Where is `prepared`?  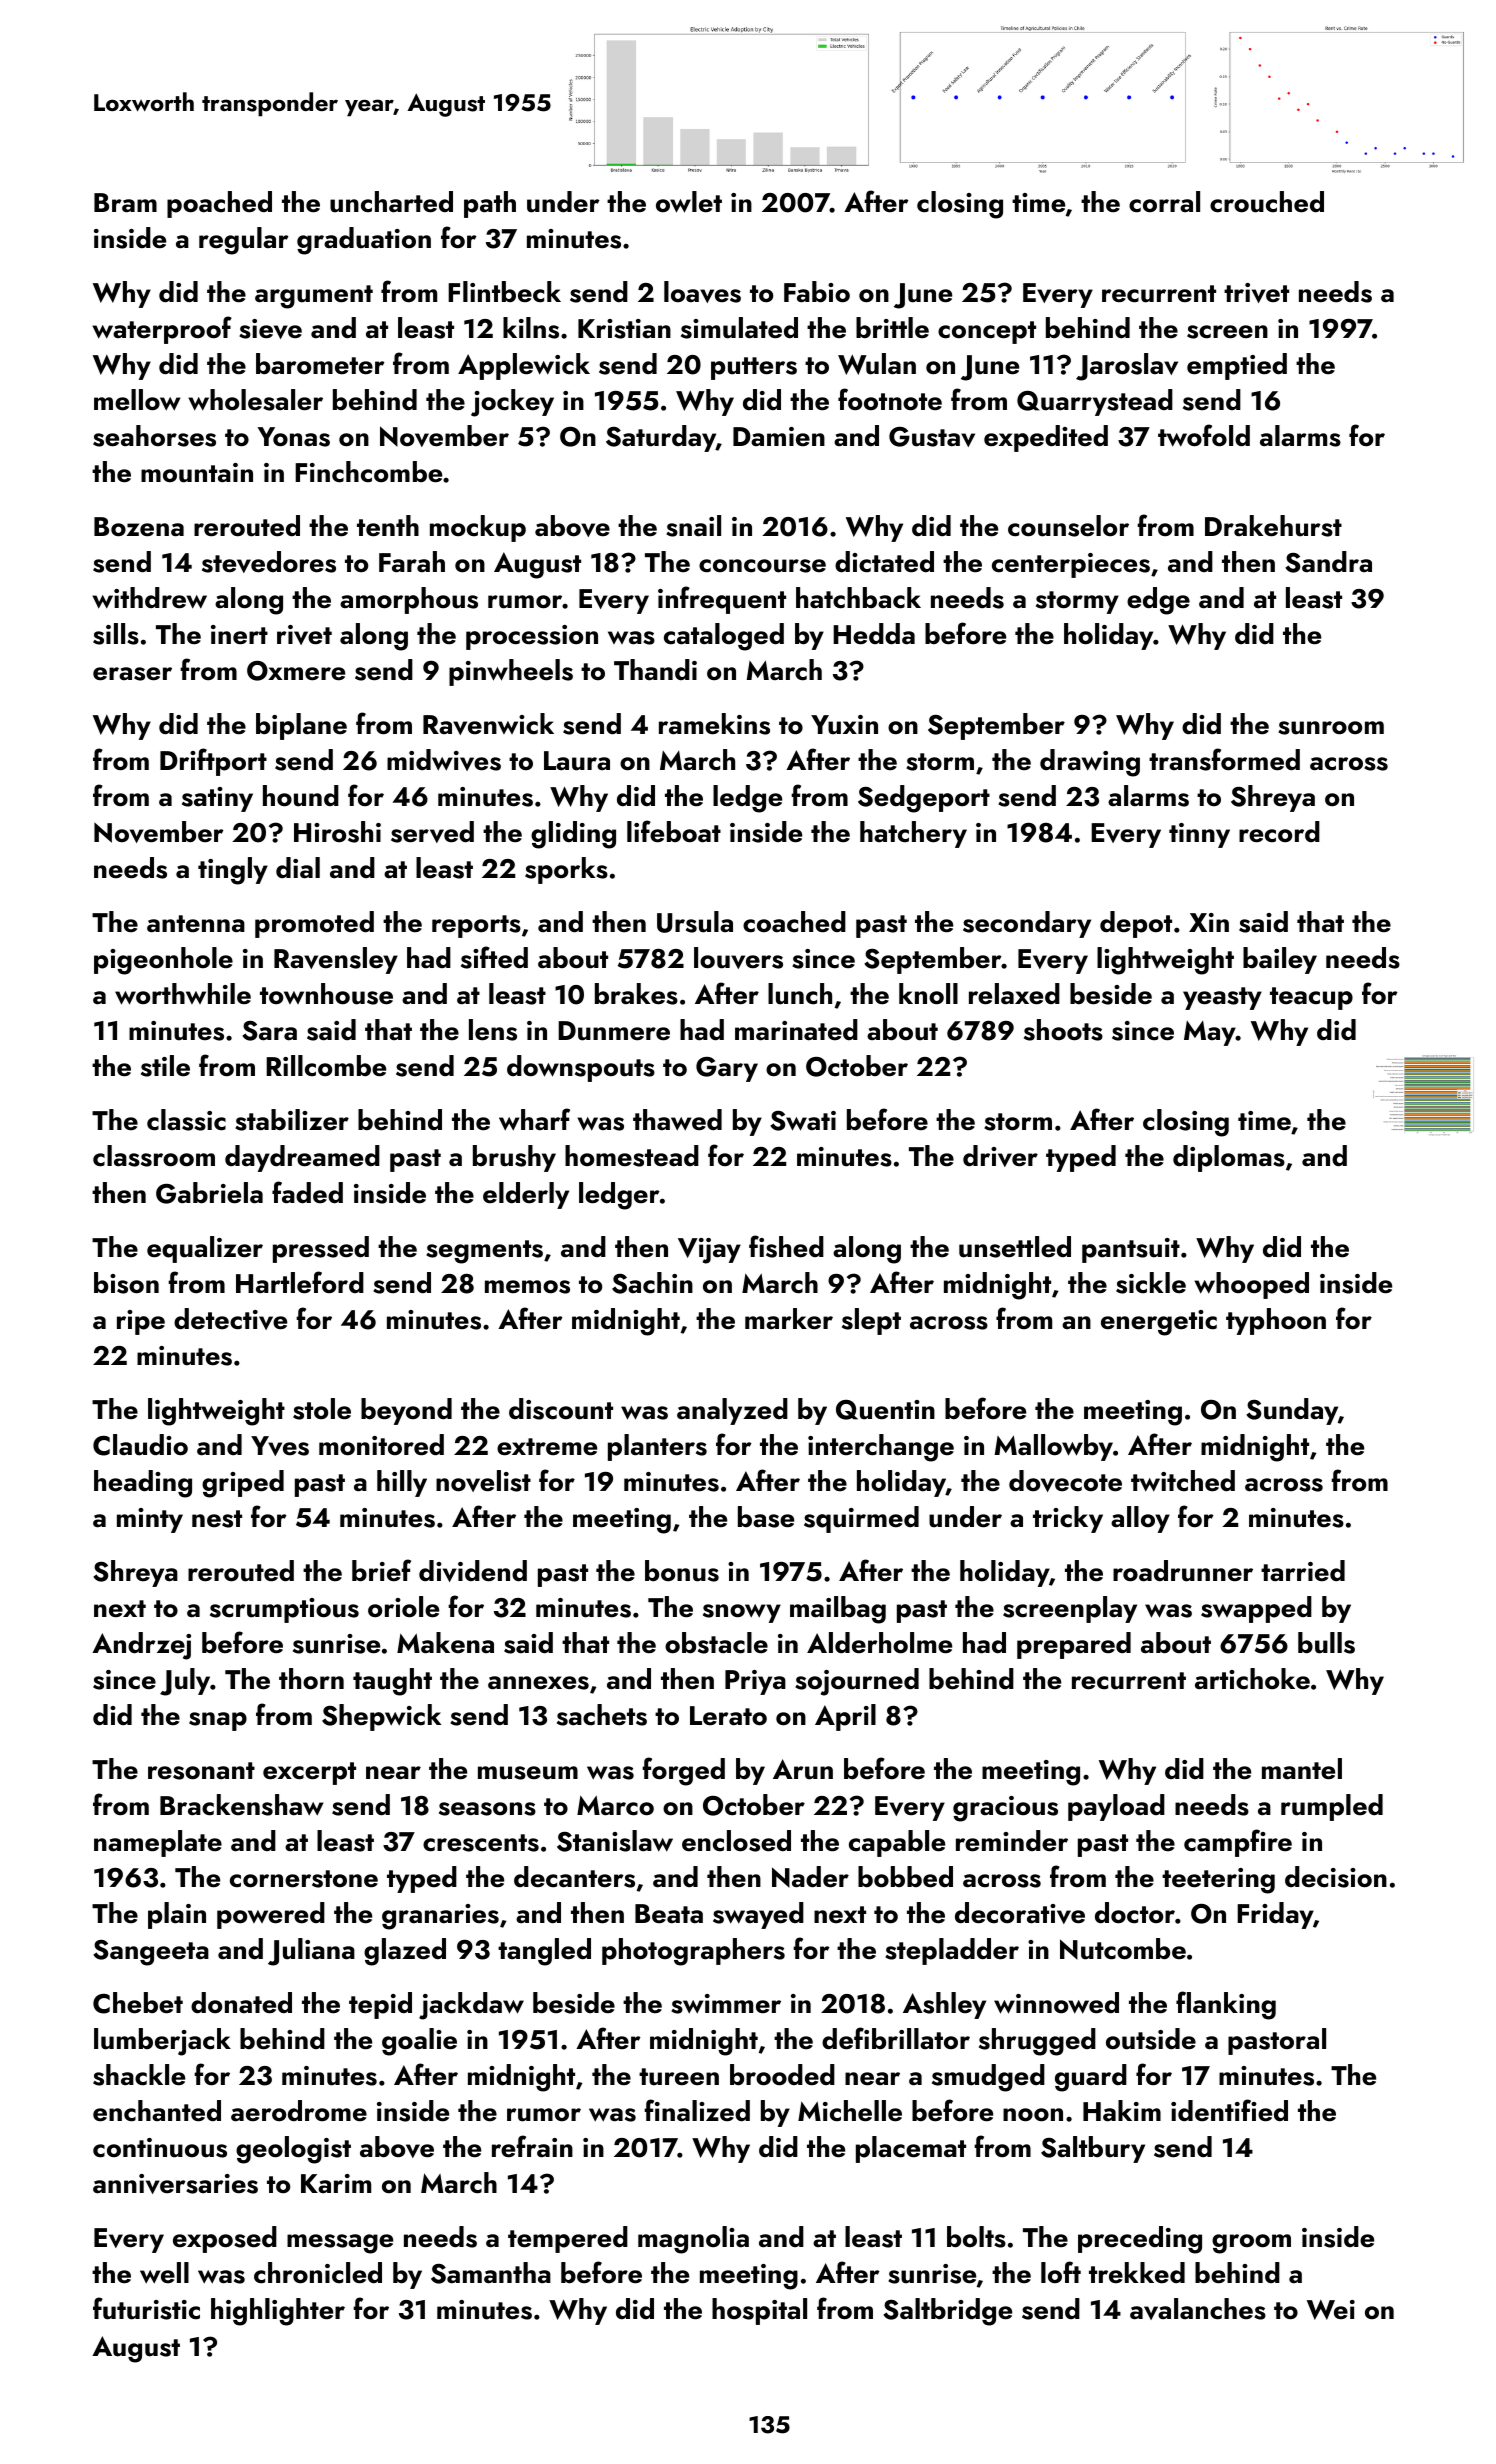 prepared is located at coordinates (1074, 1645).
